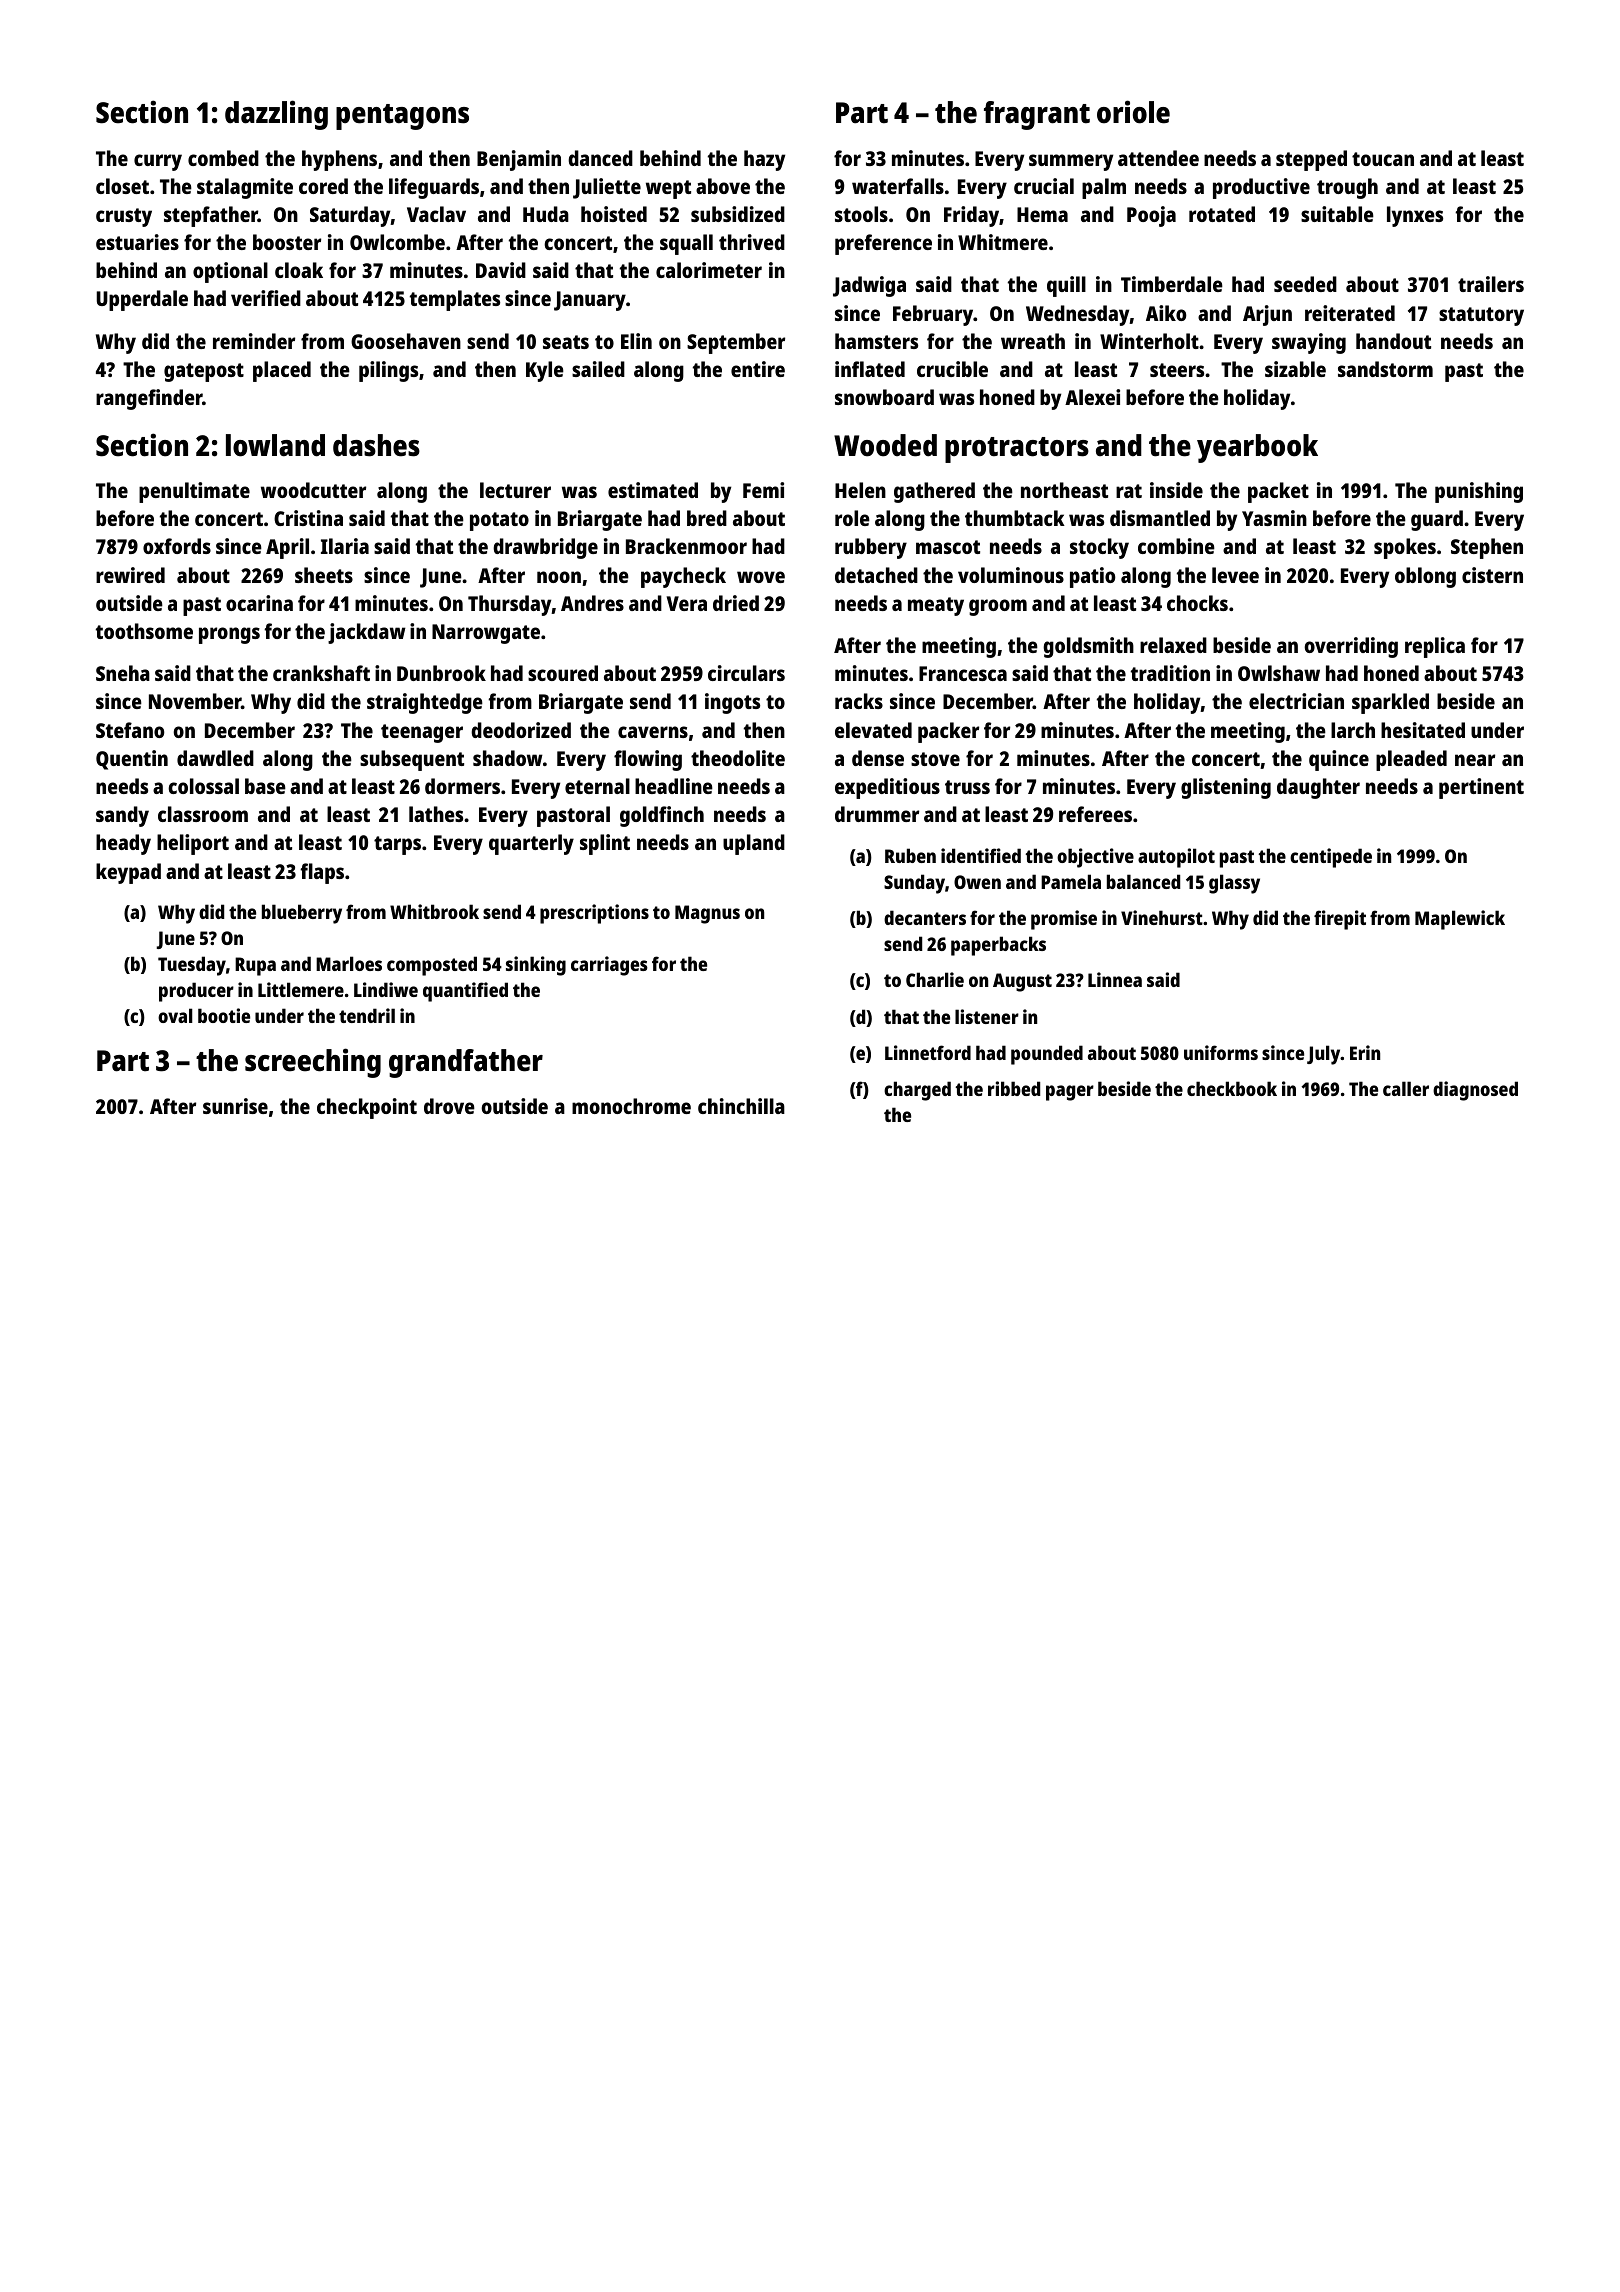 Image resolution: width=1620 pixels, height=2292 pixels. Describe the element at coordinates (963, 673) in the page. I see `Francesca` at that location.
